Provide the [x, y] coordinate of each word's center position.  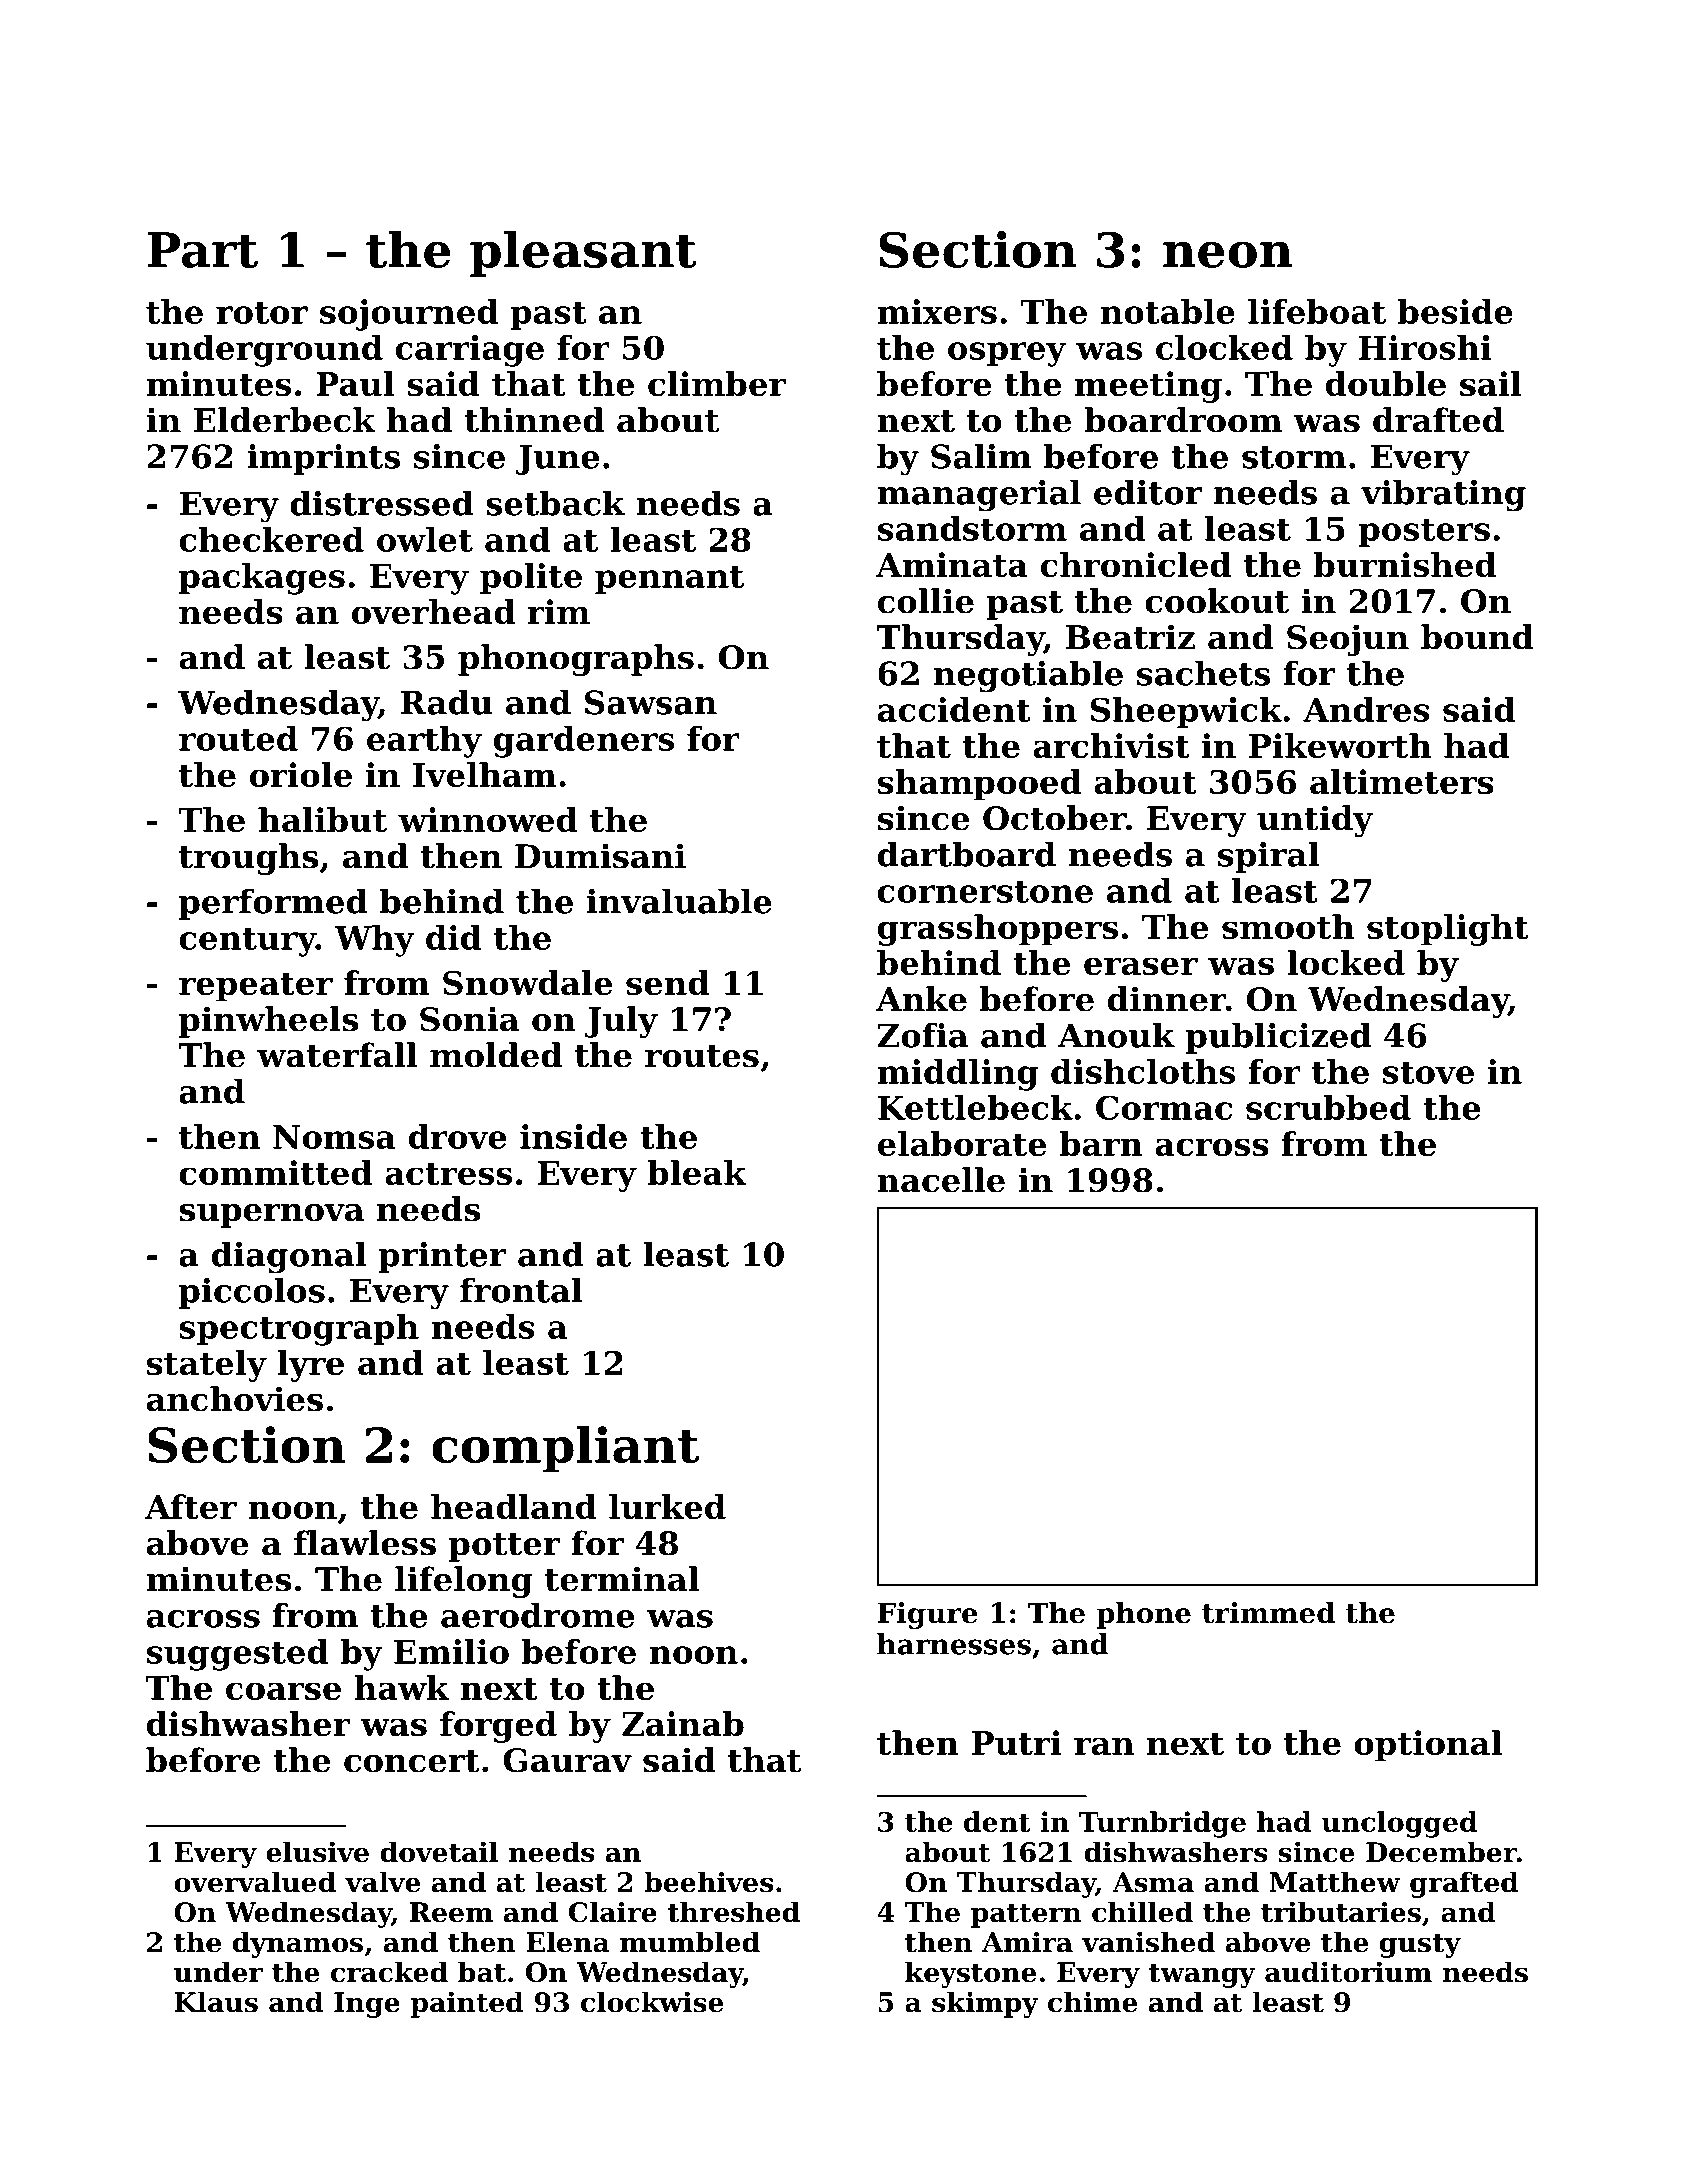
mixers [937, 311]
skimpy [985, 2004]
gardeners [584, 742]
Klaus [216, 2002]
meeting [1148, 387]
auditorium [1348, 1972]
